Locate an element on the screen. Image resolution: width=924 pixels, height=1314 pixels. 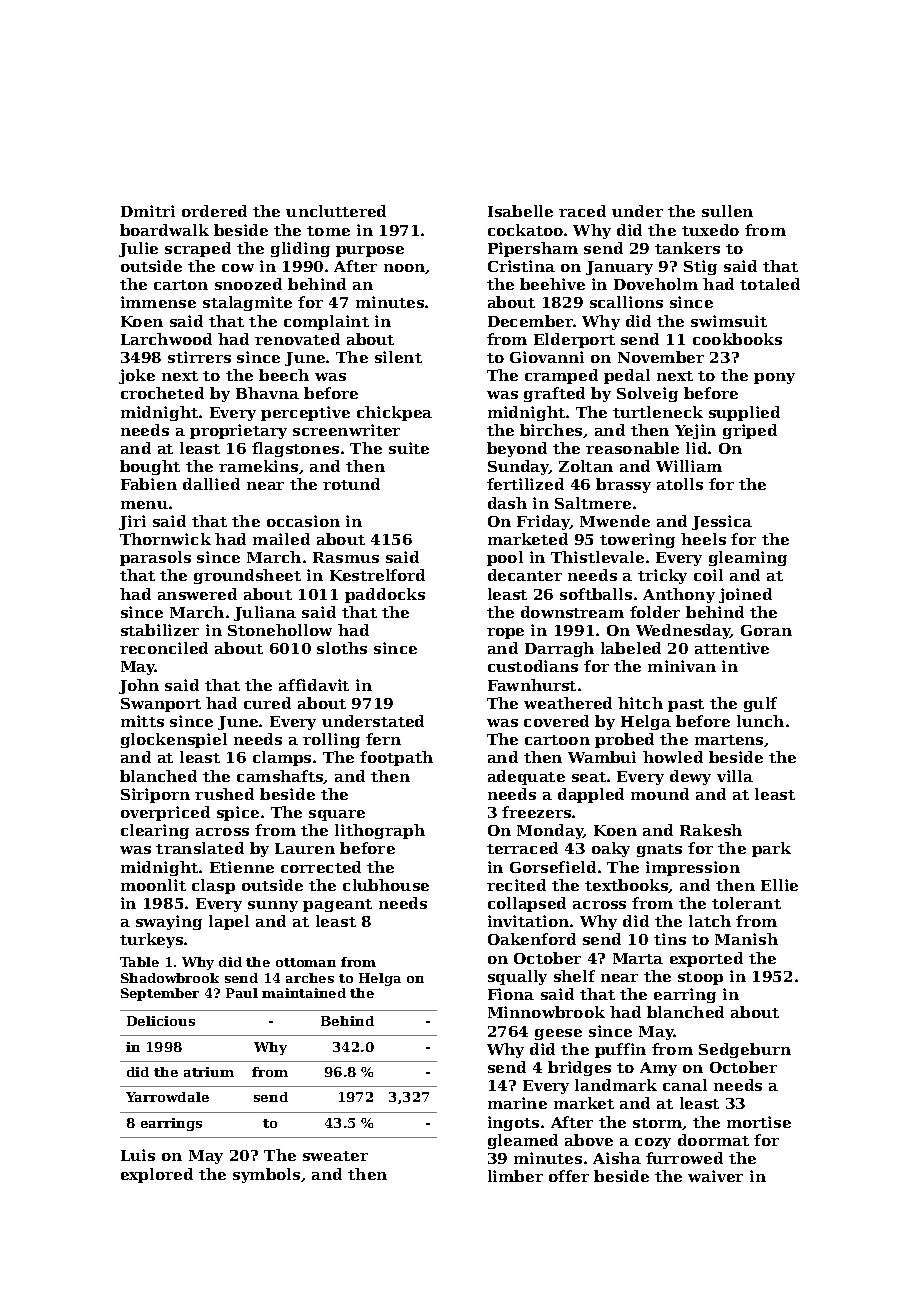
uncluttered is located at coordinates (336, 211).
